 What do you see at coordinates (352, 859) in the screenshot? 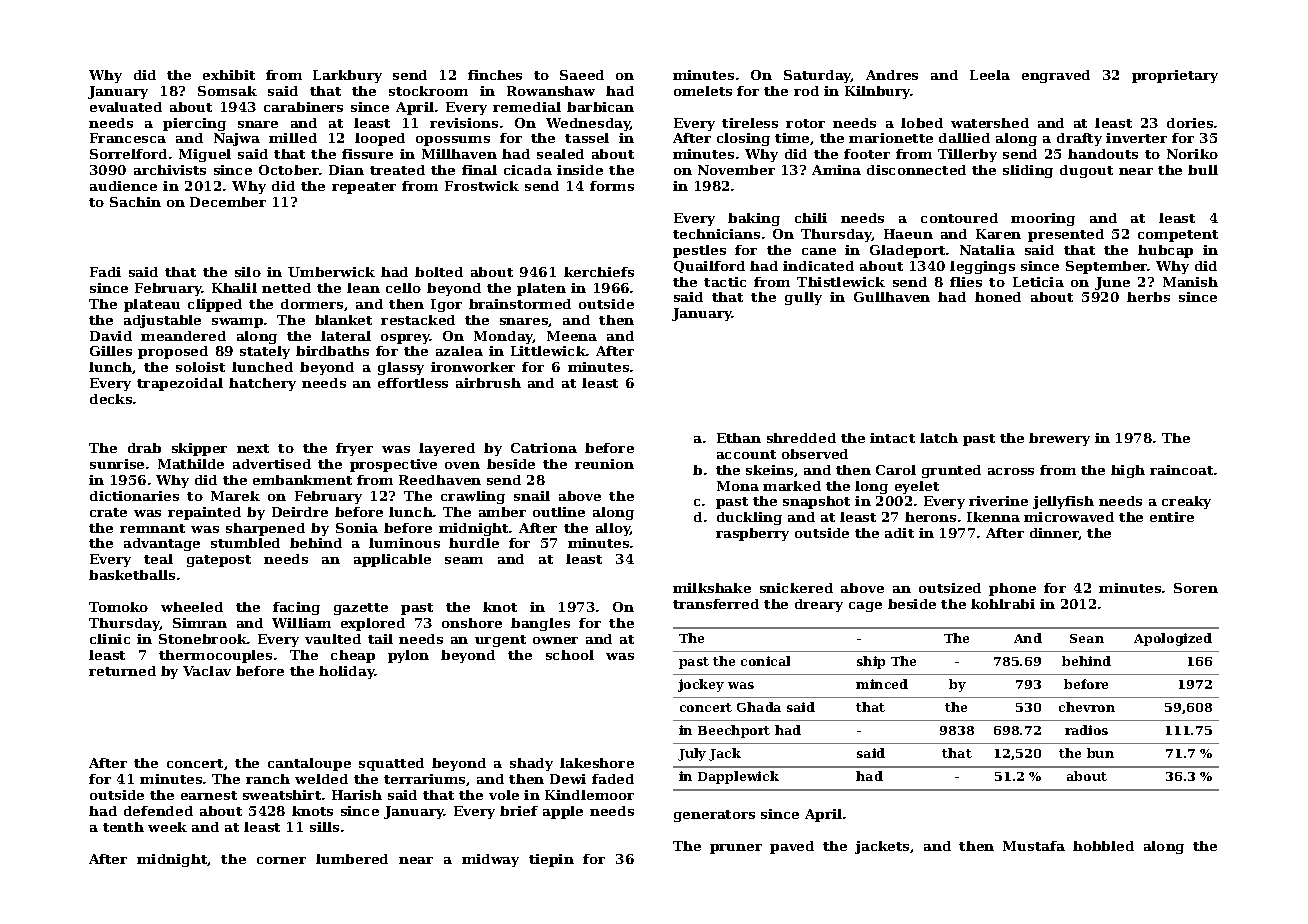
I see `lumbered` at bounding box center [352, 859].
